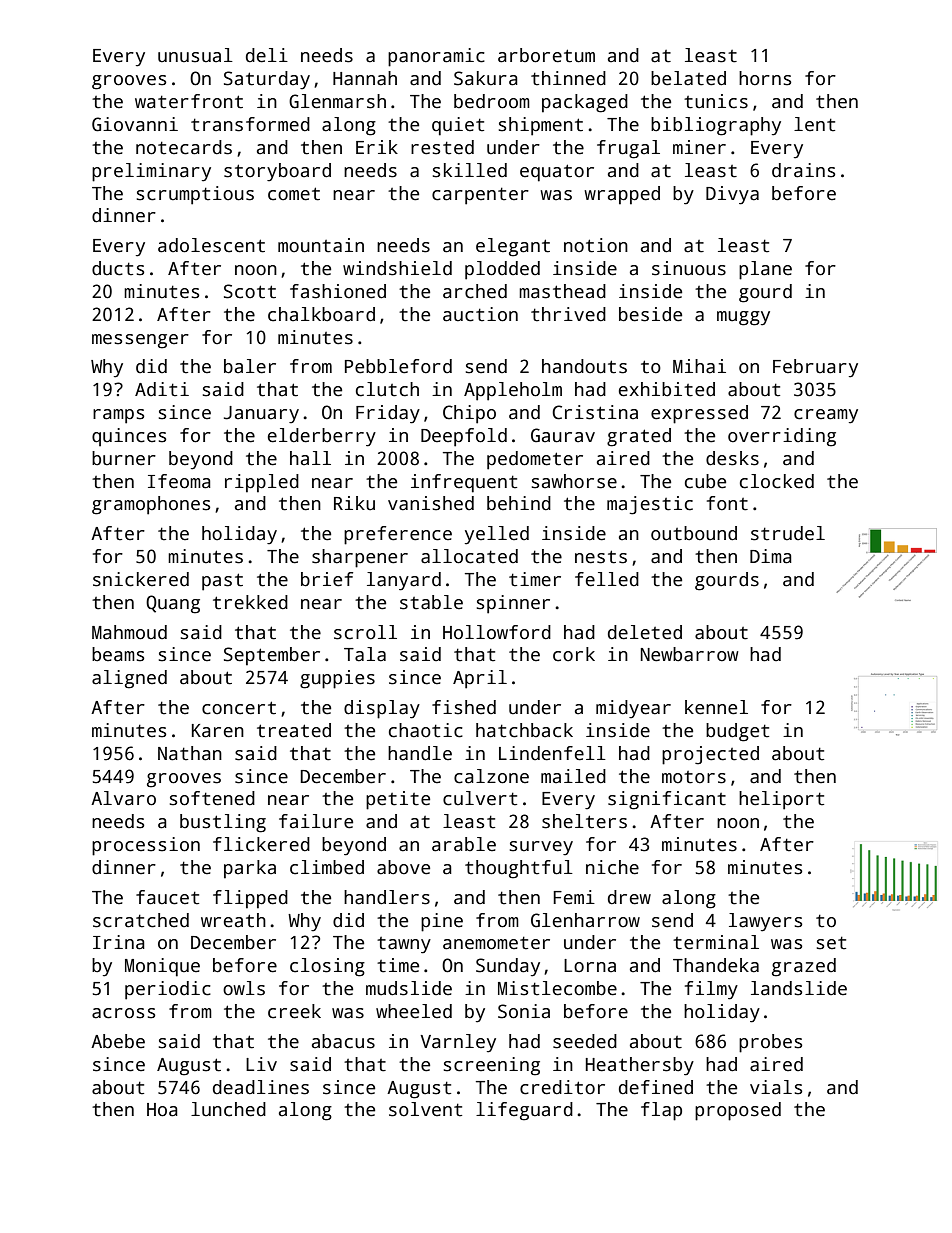 The width and height of the screenshot is (952, 1233). I want to click on budget, so click(737, 732).
